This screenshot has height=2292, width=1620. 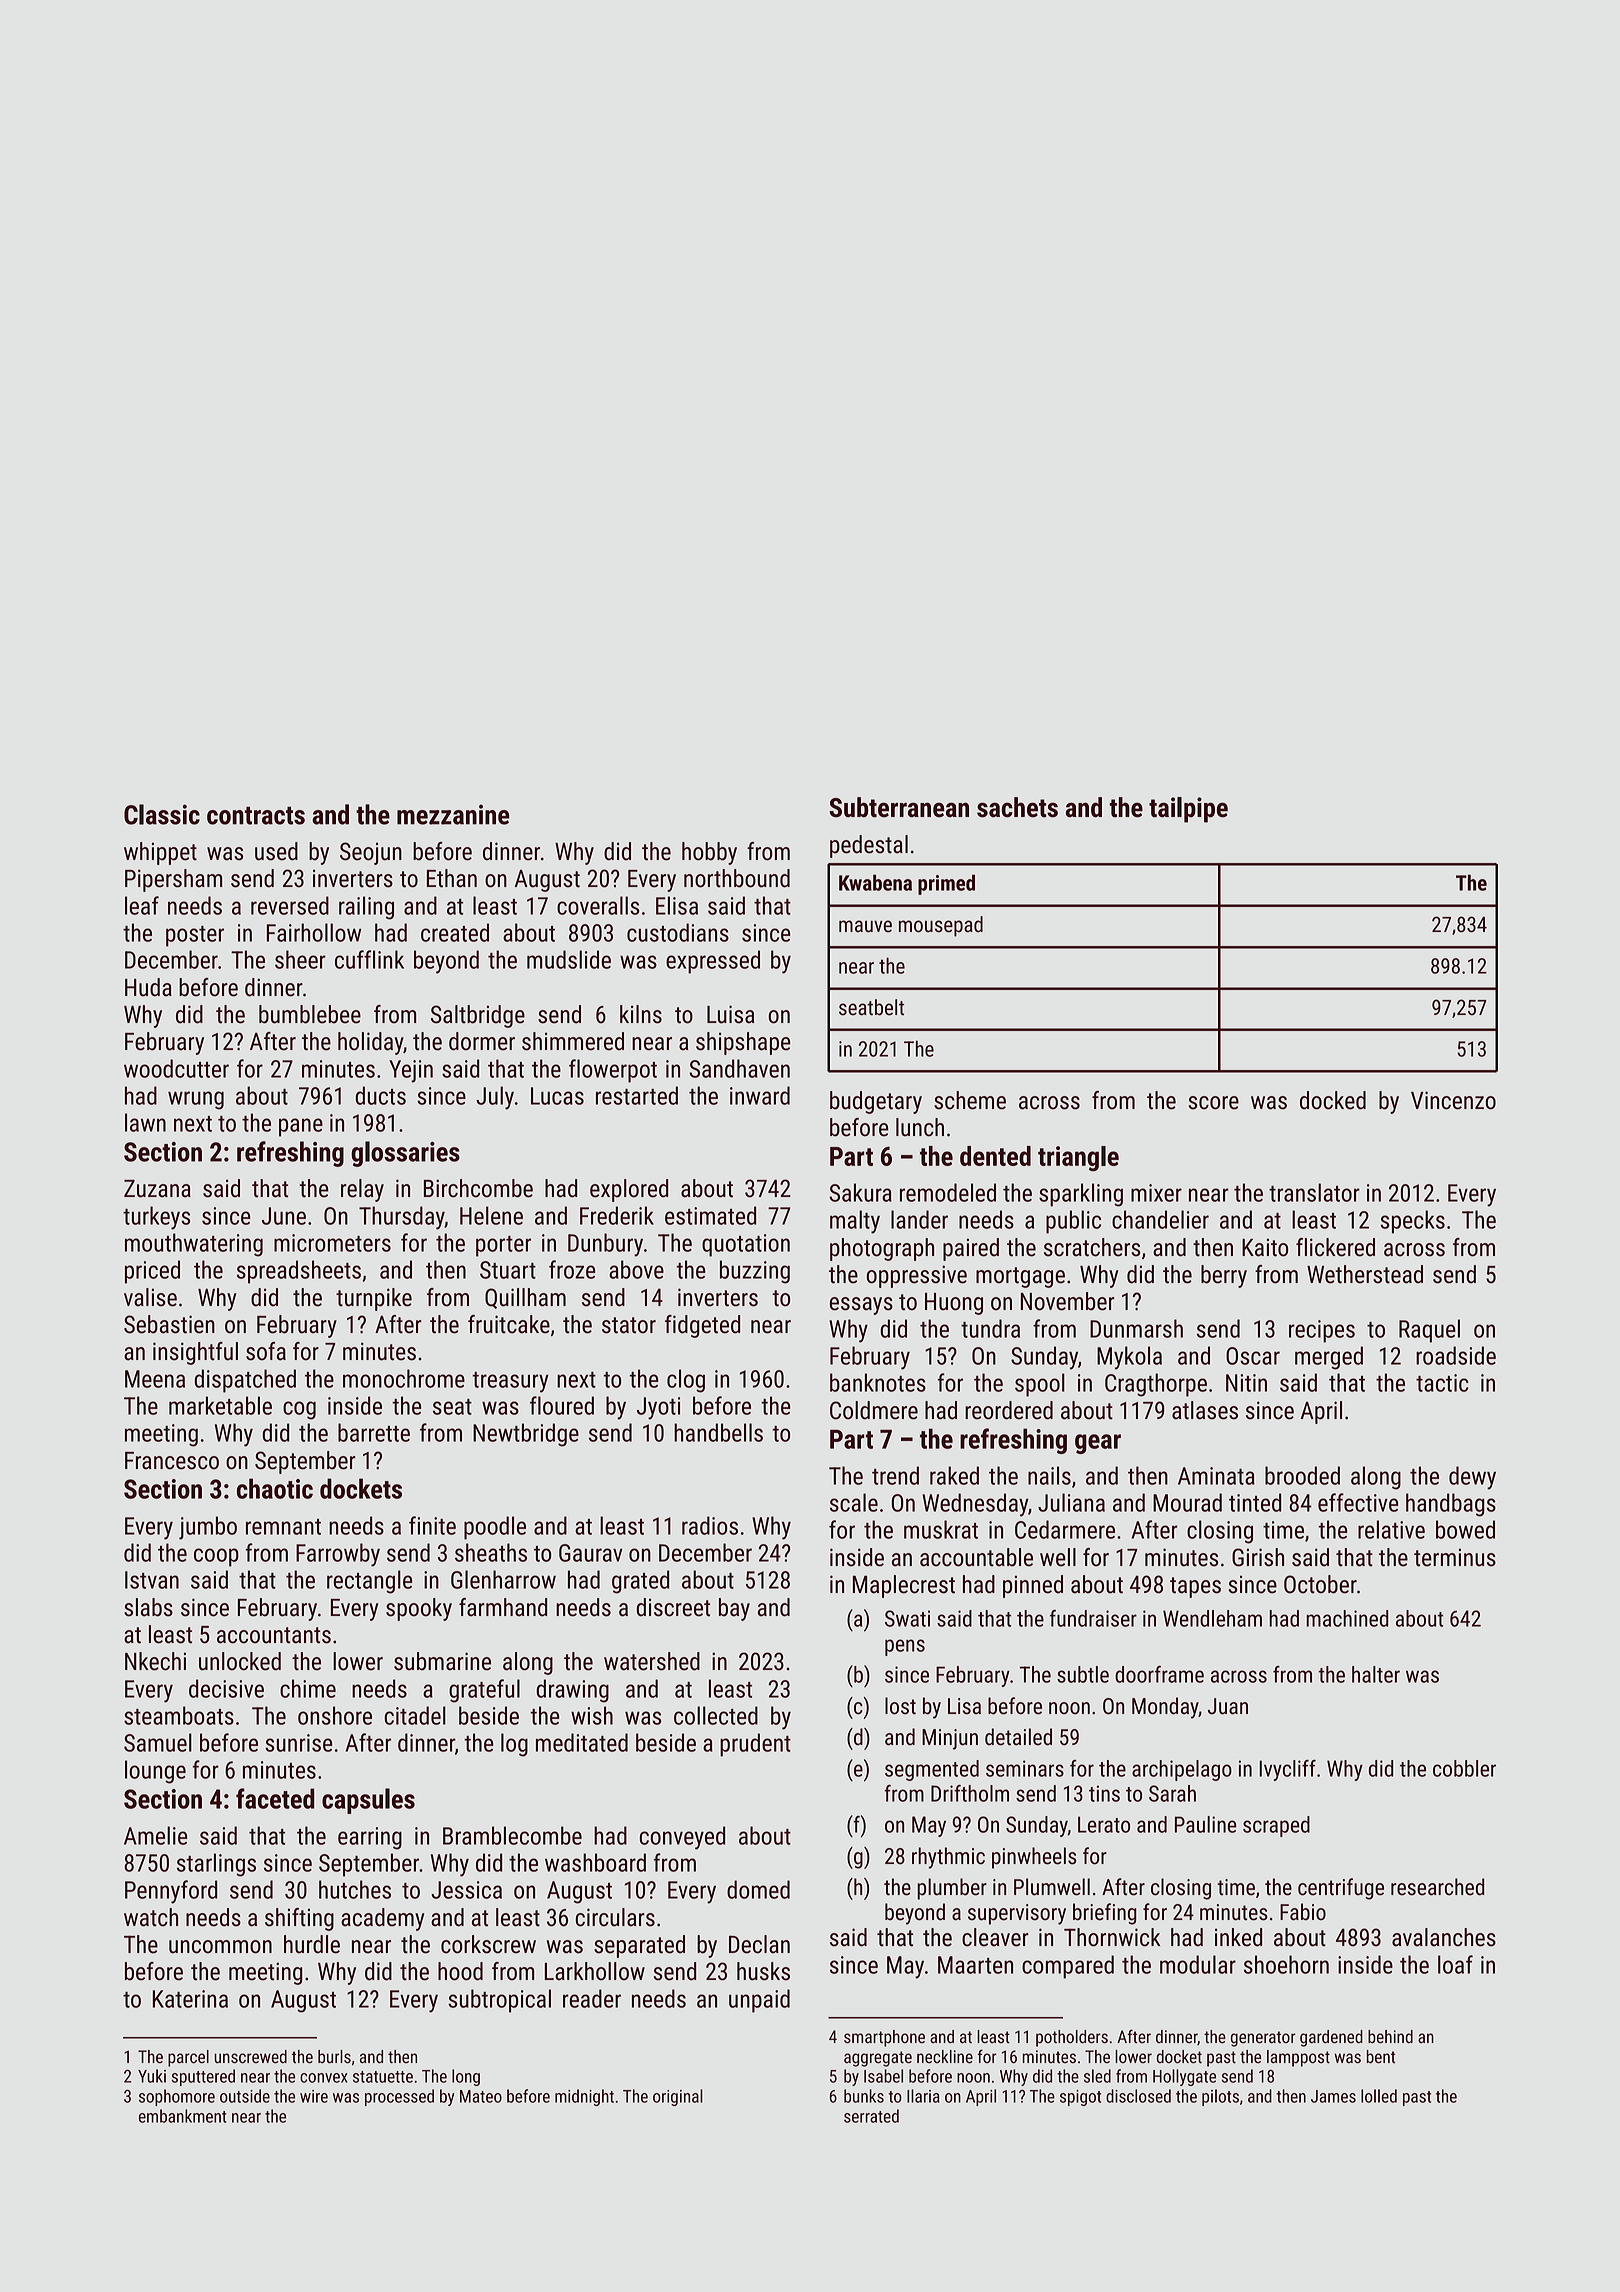 I want to click on faceted, so click(x=275, y=1798).
